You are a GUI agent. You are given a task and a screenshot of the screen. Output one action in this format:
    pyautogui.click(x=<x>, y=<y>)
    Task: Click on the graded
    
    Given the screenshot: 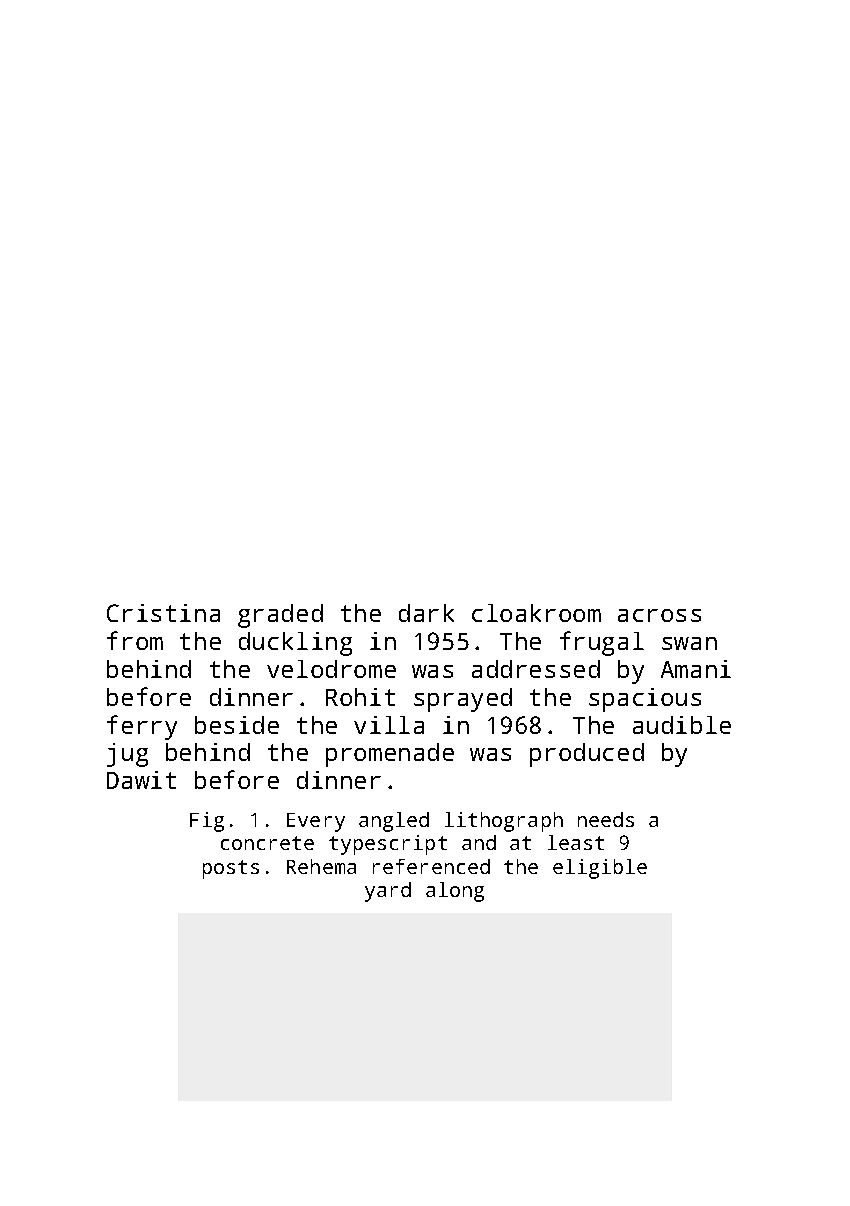 What is the action you would take?
    pyautogui.click(x=280, y=616)
